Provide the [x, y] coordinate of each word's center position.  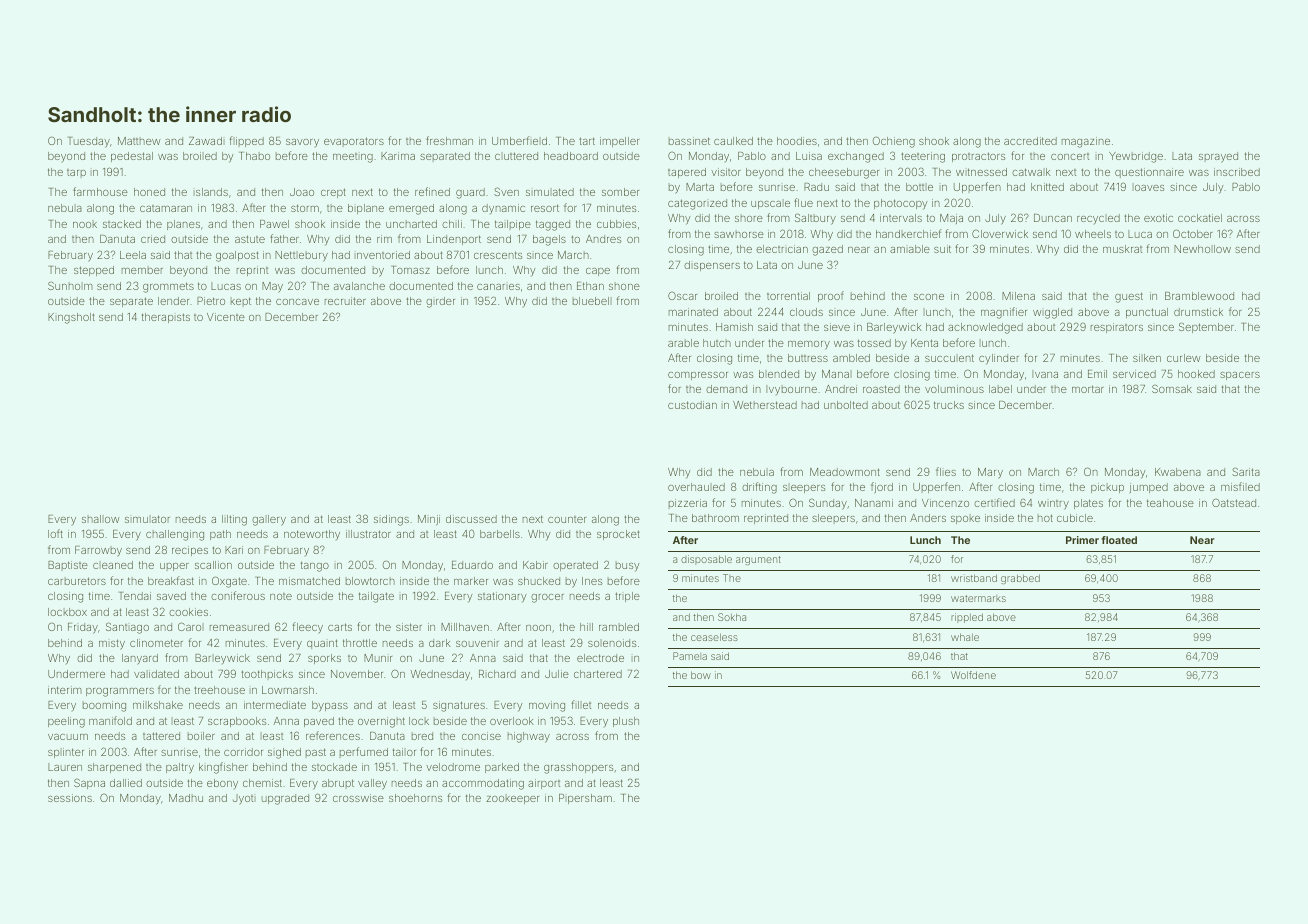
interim [65, 690]
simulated [550, 192]
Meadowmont [845, 472]
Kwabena [1178, 472]
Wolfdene [973, 675]
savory [302, 143]
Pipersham [585, 799]
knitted [1047, 187]
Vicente [226, 317]
